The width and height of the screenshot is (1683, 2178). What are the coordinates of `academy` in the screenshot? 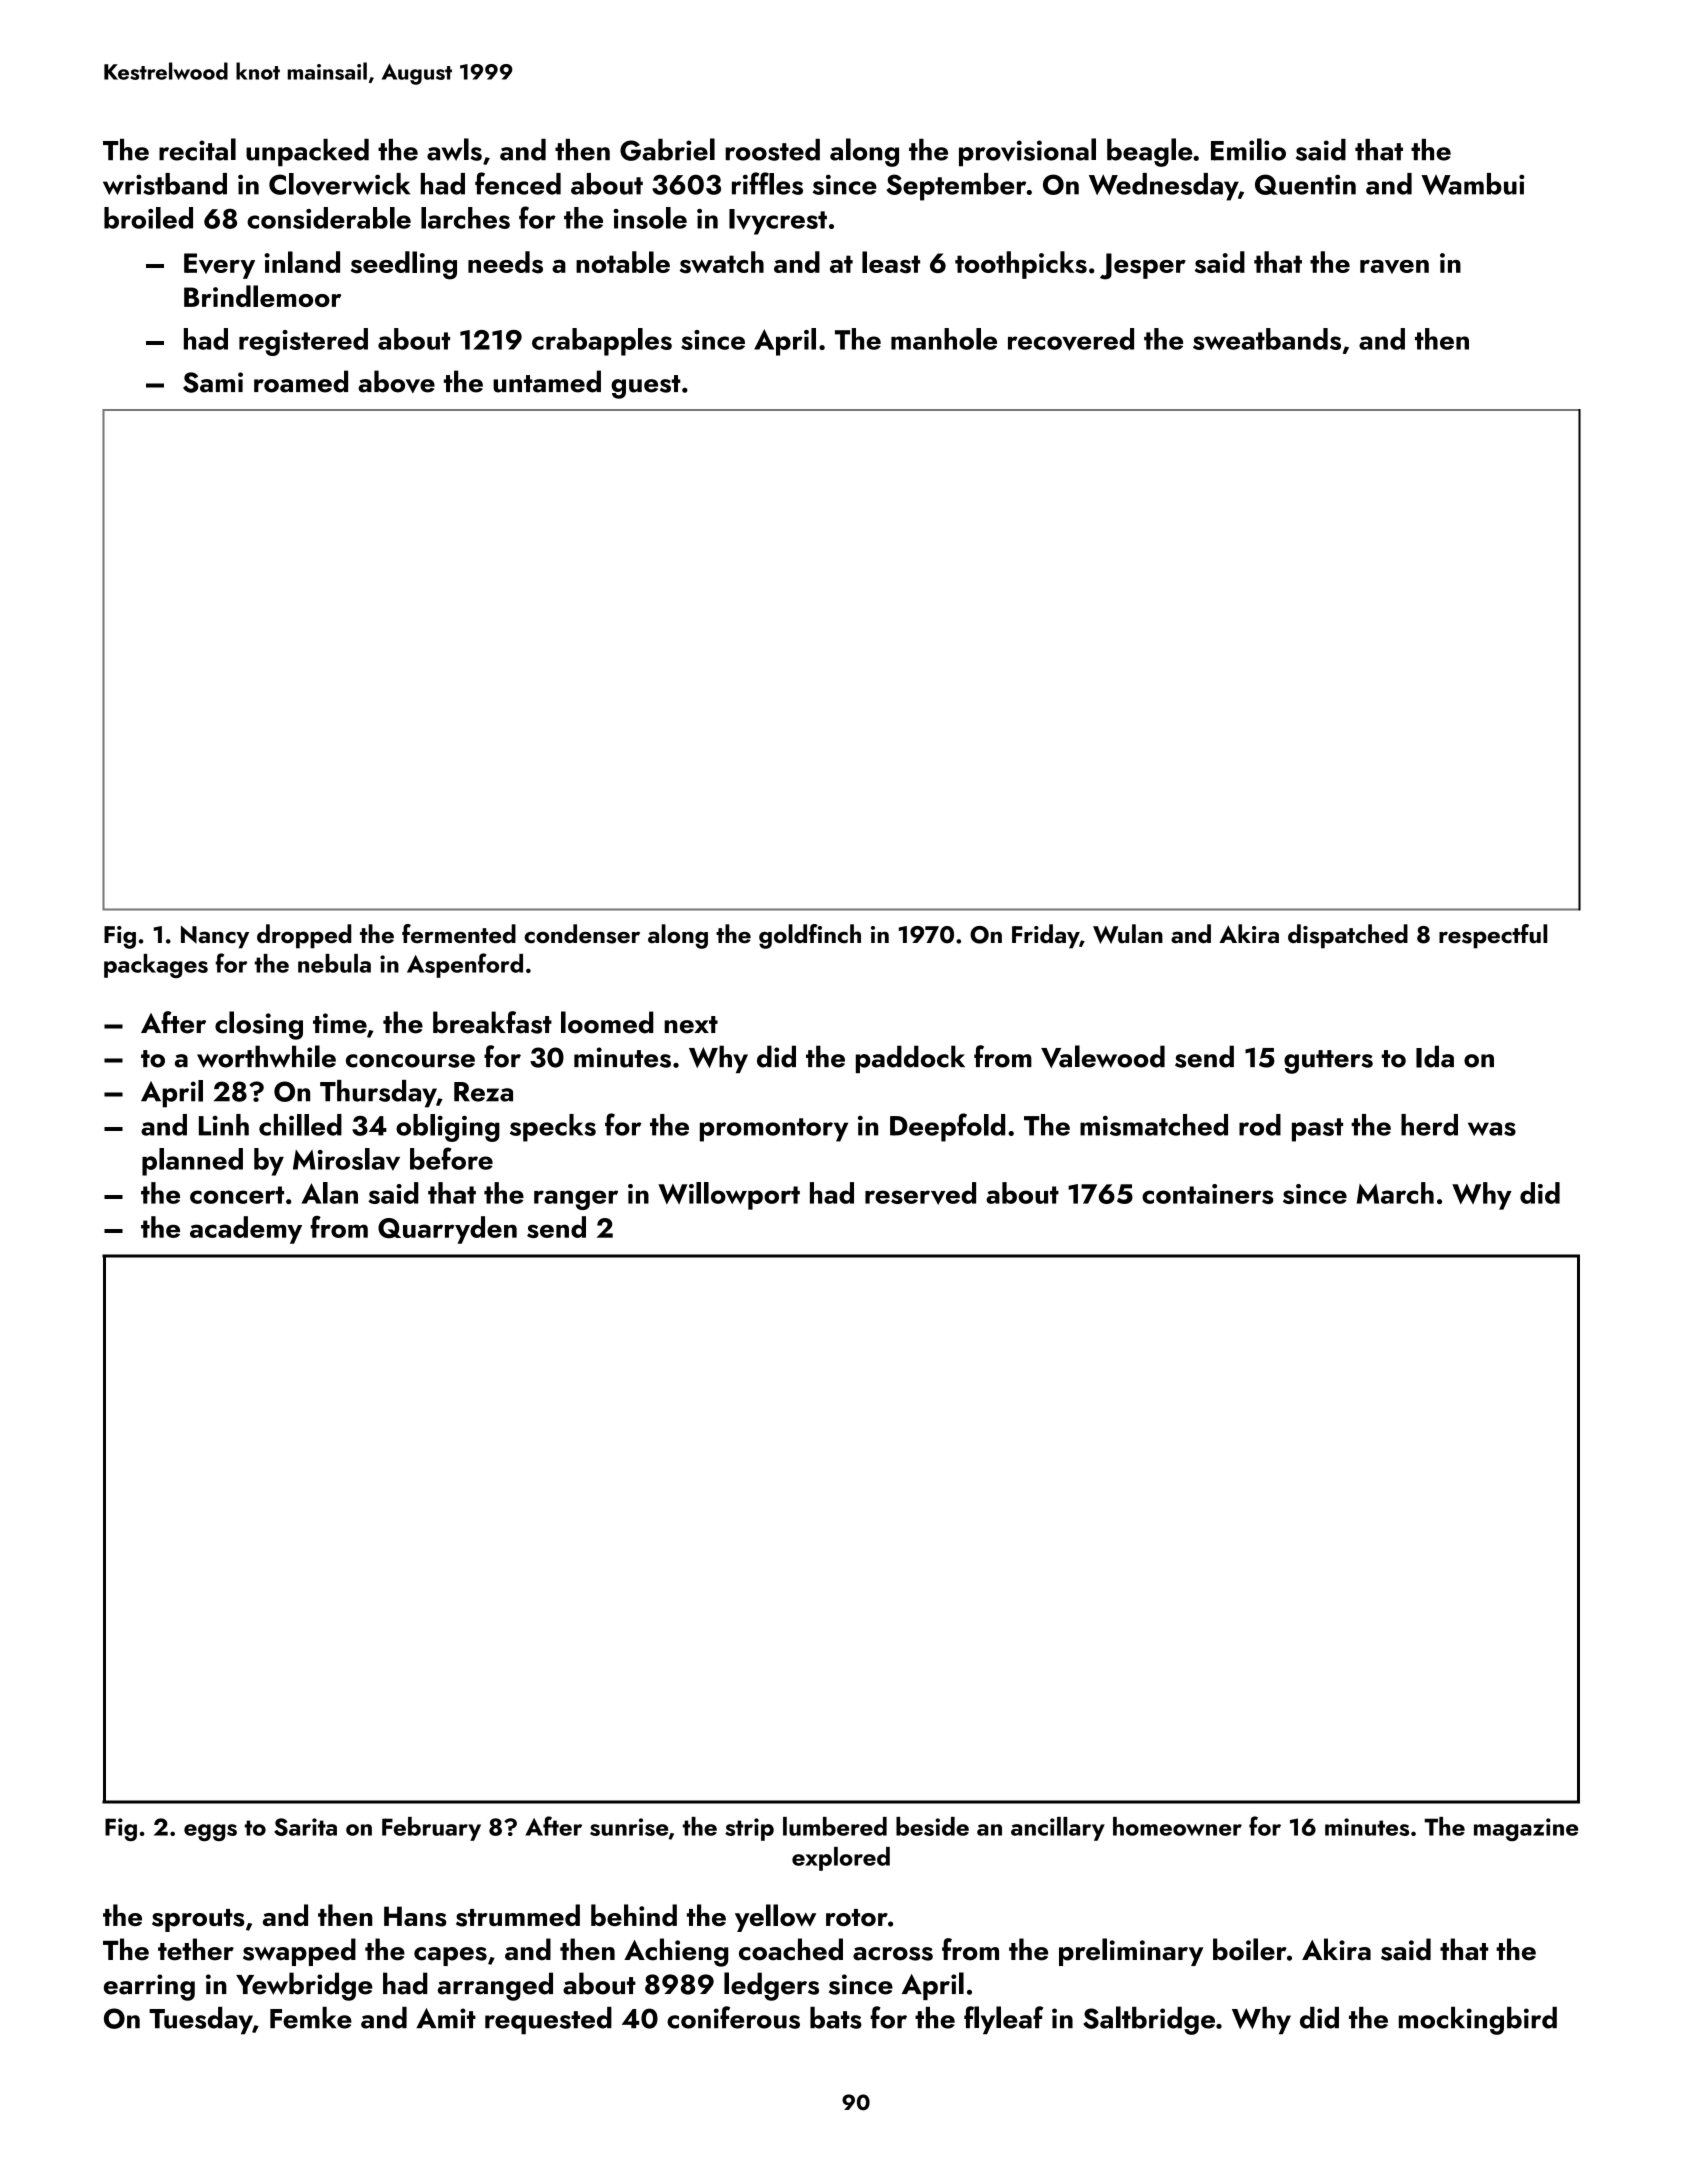 It's located at (246, 1230).
